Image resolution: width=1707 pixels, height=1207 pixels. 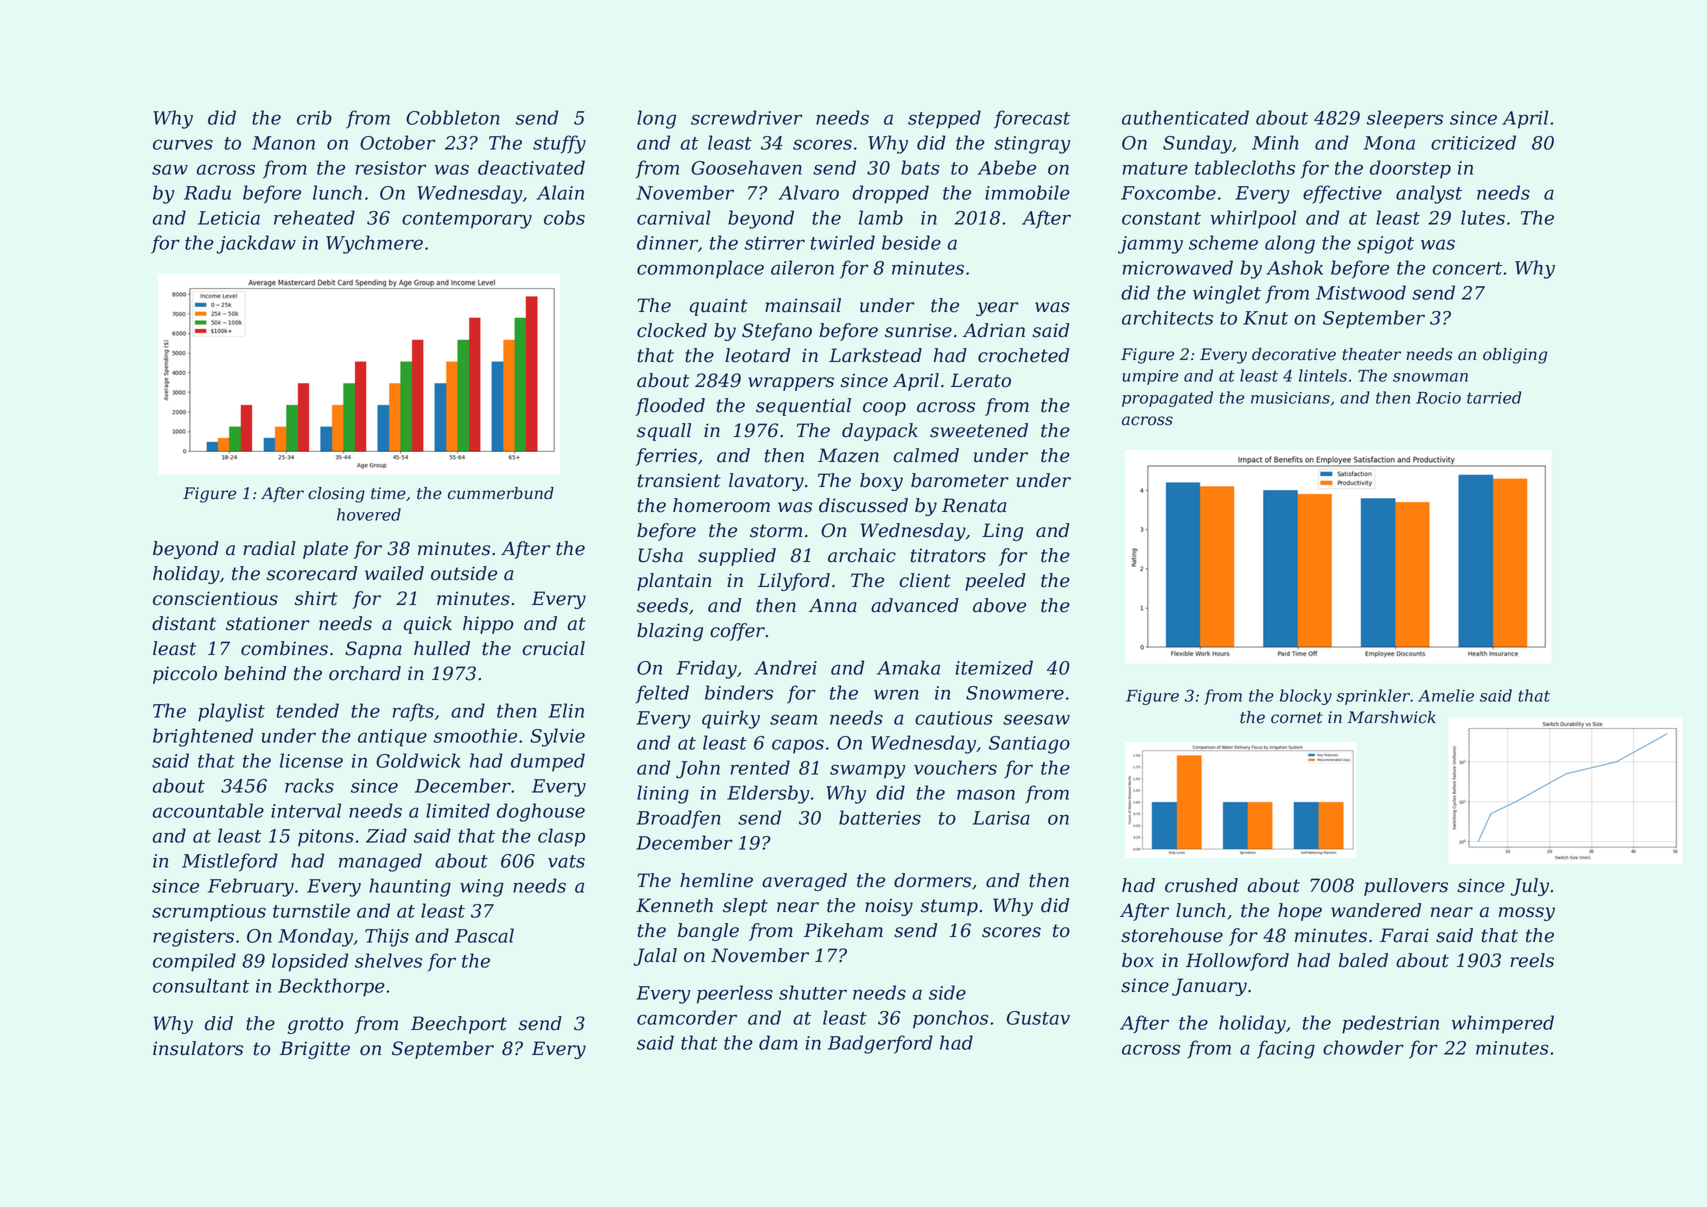 What do you see at coordinates (731, 719) in the page?
I see `quirky` at bounding box center [731, 719].
